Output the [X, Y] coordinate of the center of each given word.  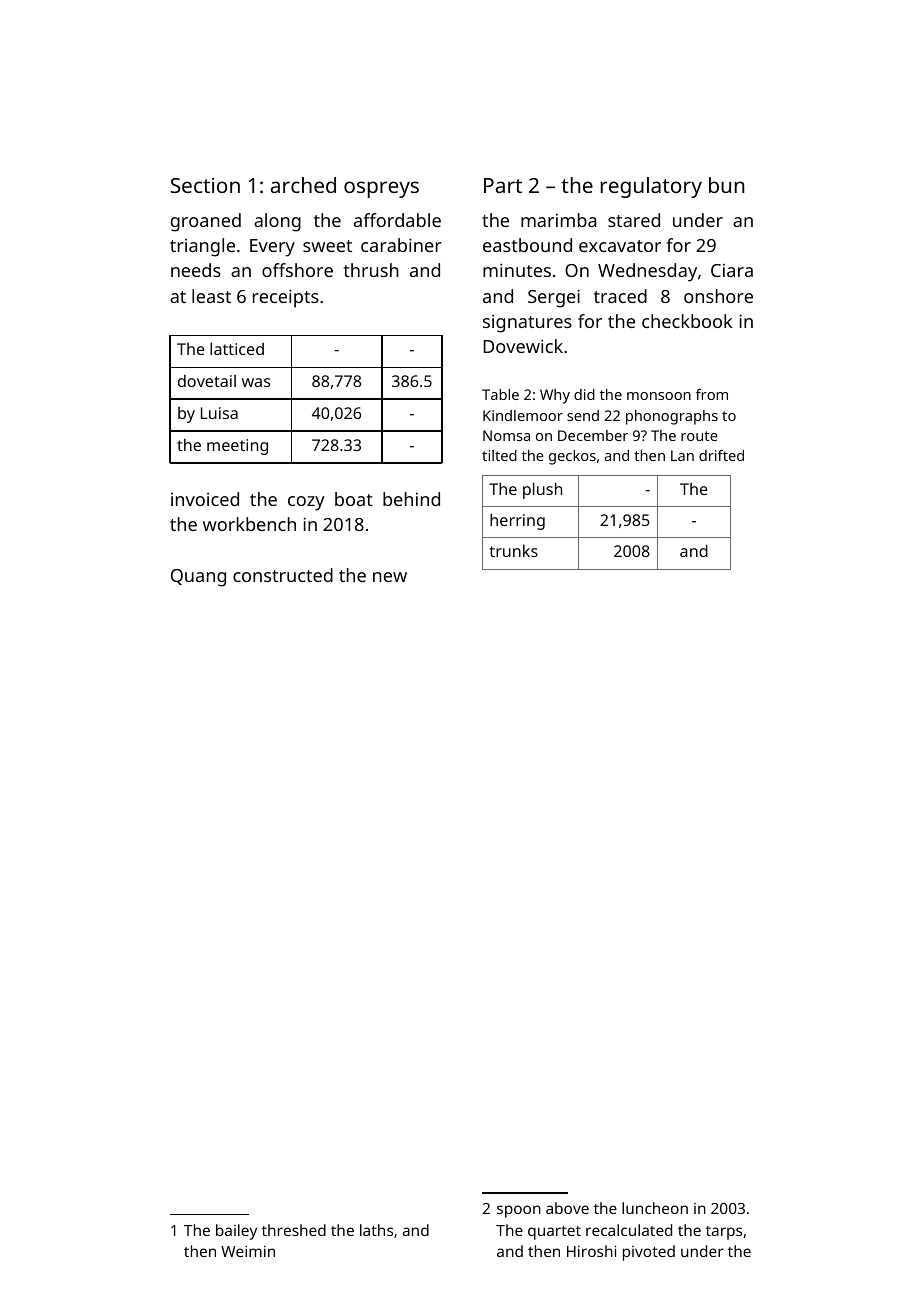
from [712, 394]
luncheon [655, 1208]
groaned [206, 222]
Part [503, 185]
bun [726, 185]
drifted [721, 455]
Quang [198, 578]
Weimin [248, 1251]
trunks [514, 551]
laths [376, 1230]
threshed [294, 1230]
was [256, 382]
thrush [371, 270]
